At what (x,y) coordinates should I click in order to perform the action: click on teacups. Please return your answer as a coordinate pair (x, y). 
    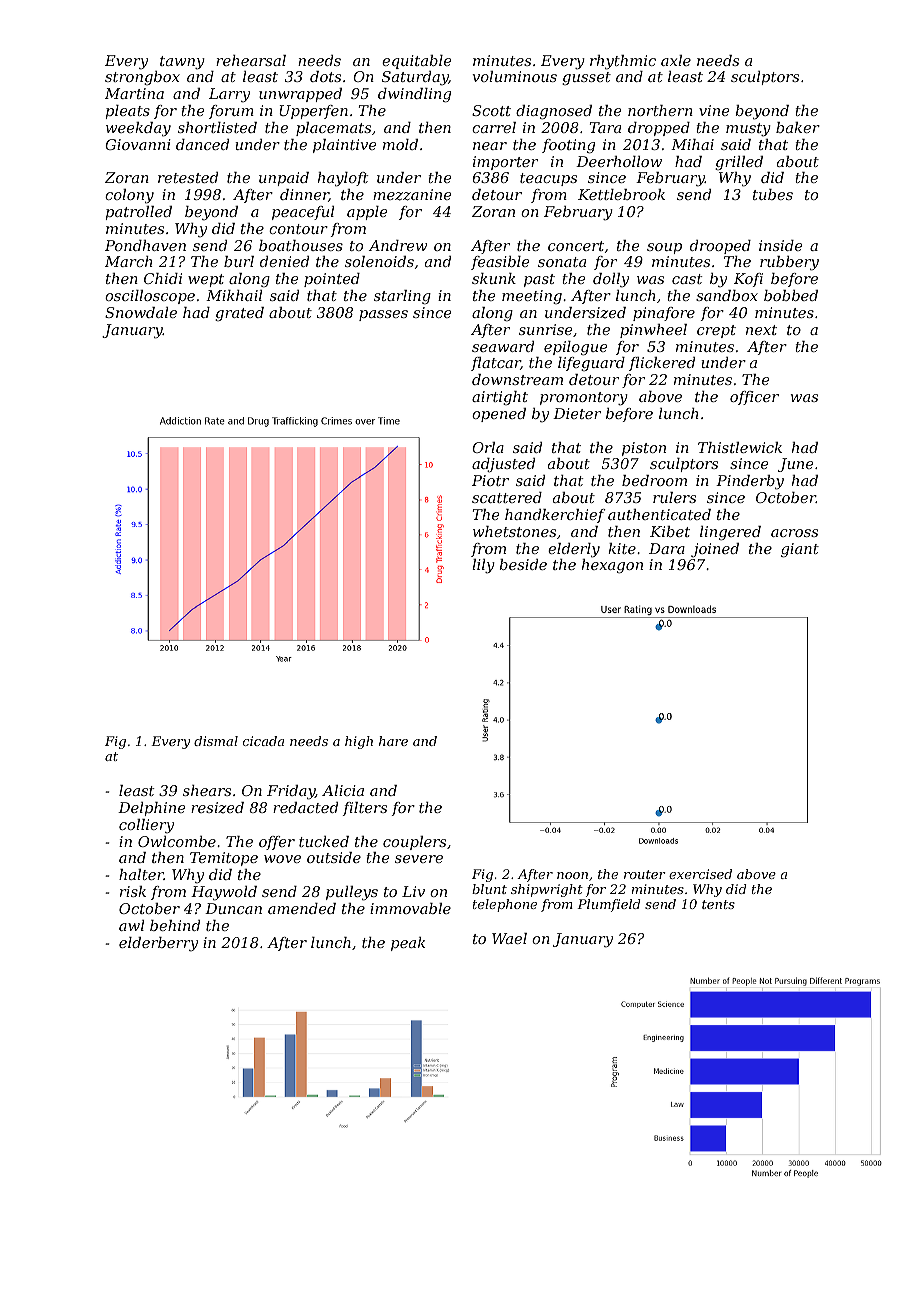
    Looking at the image, I should click on (548, 179).
